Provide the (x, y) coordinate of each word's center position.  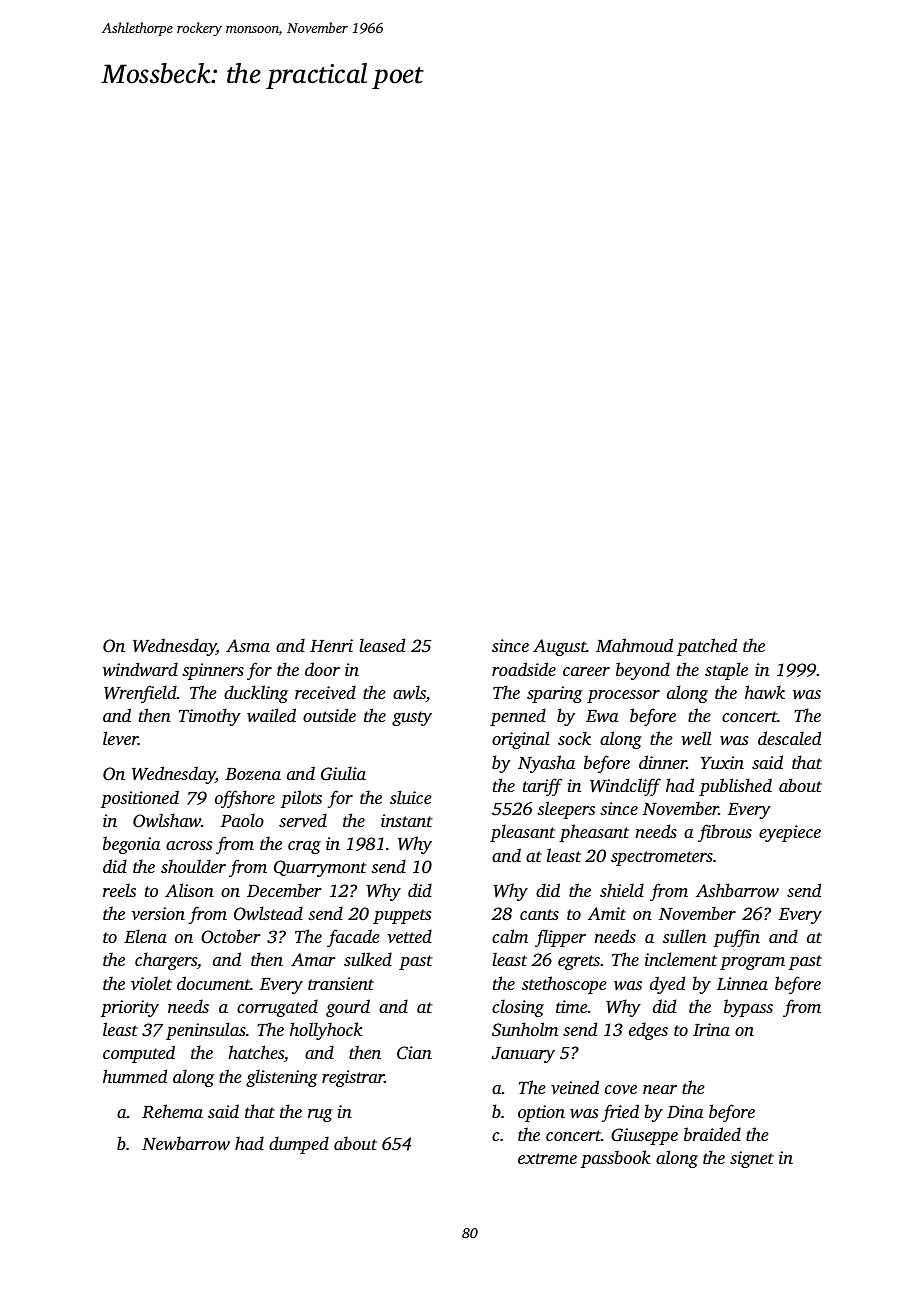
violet (151, 983)
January (523, 1055)
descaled (789, 738)
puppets (402, 916)
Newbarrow (186, 1143)
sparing (555, 694)
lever (120, 738)
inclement (681, 959)
